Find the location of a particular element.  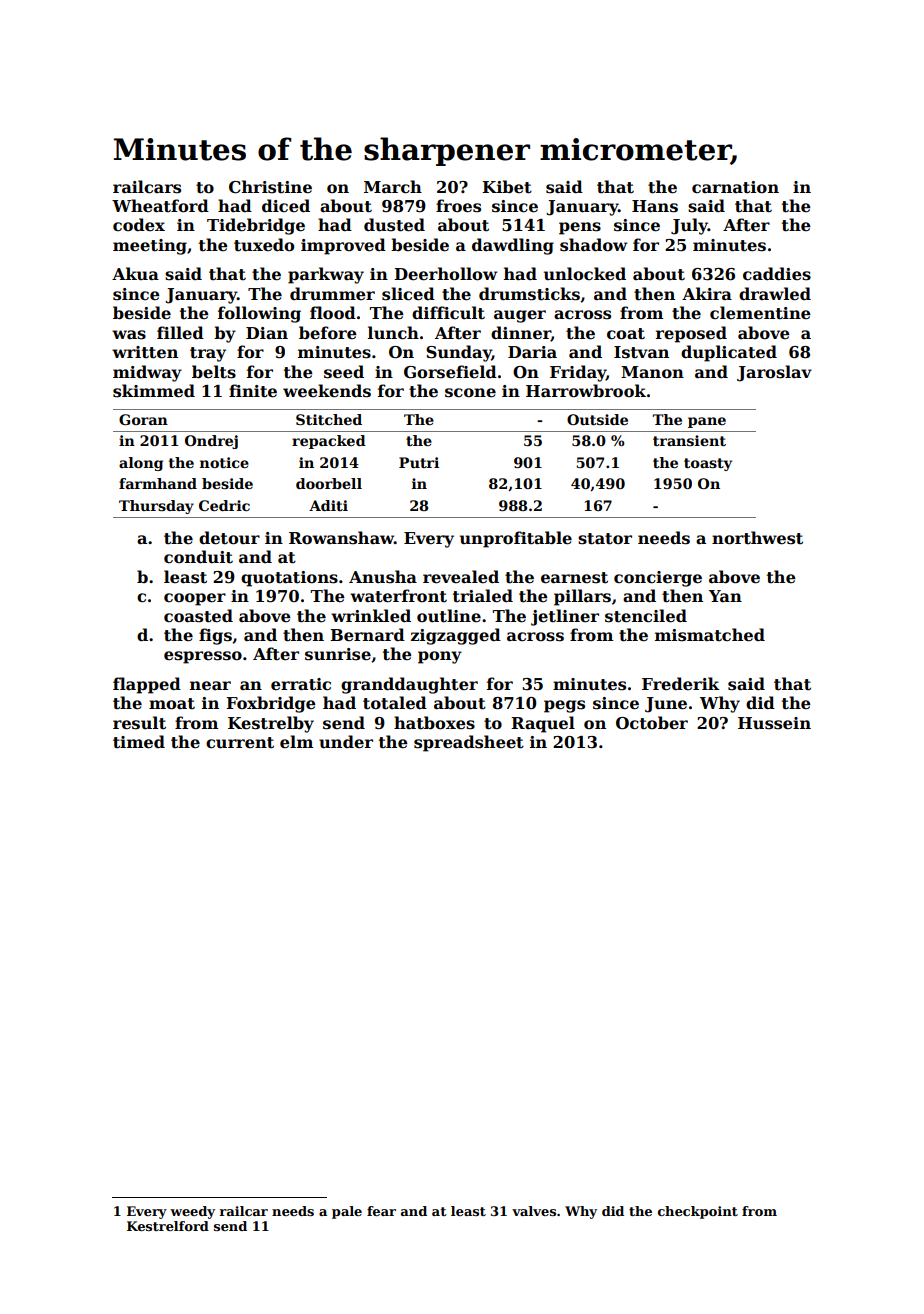

Akua is located at coordinates (135, 273).
